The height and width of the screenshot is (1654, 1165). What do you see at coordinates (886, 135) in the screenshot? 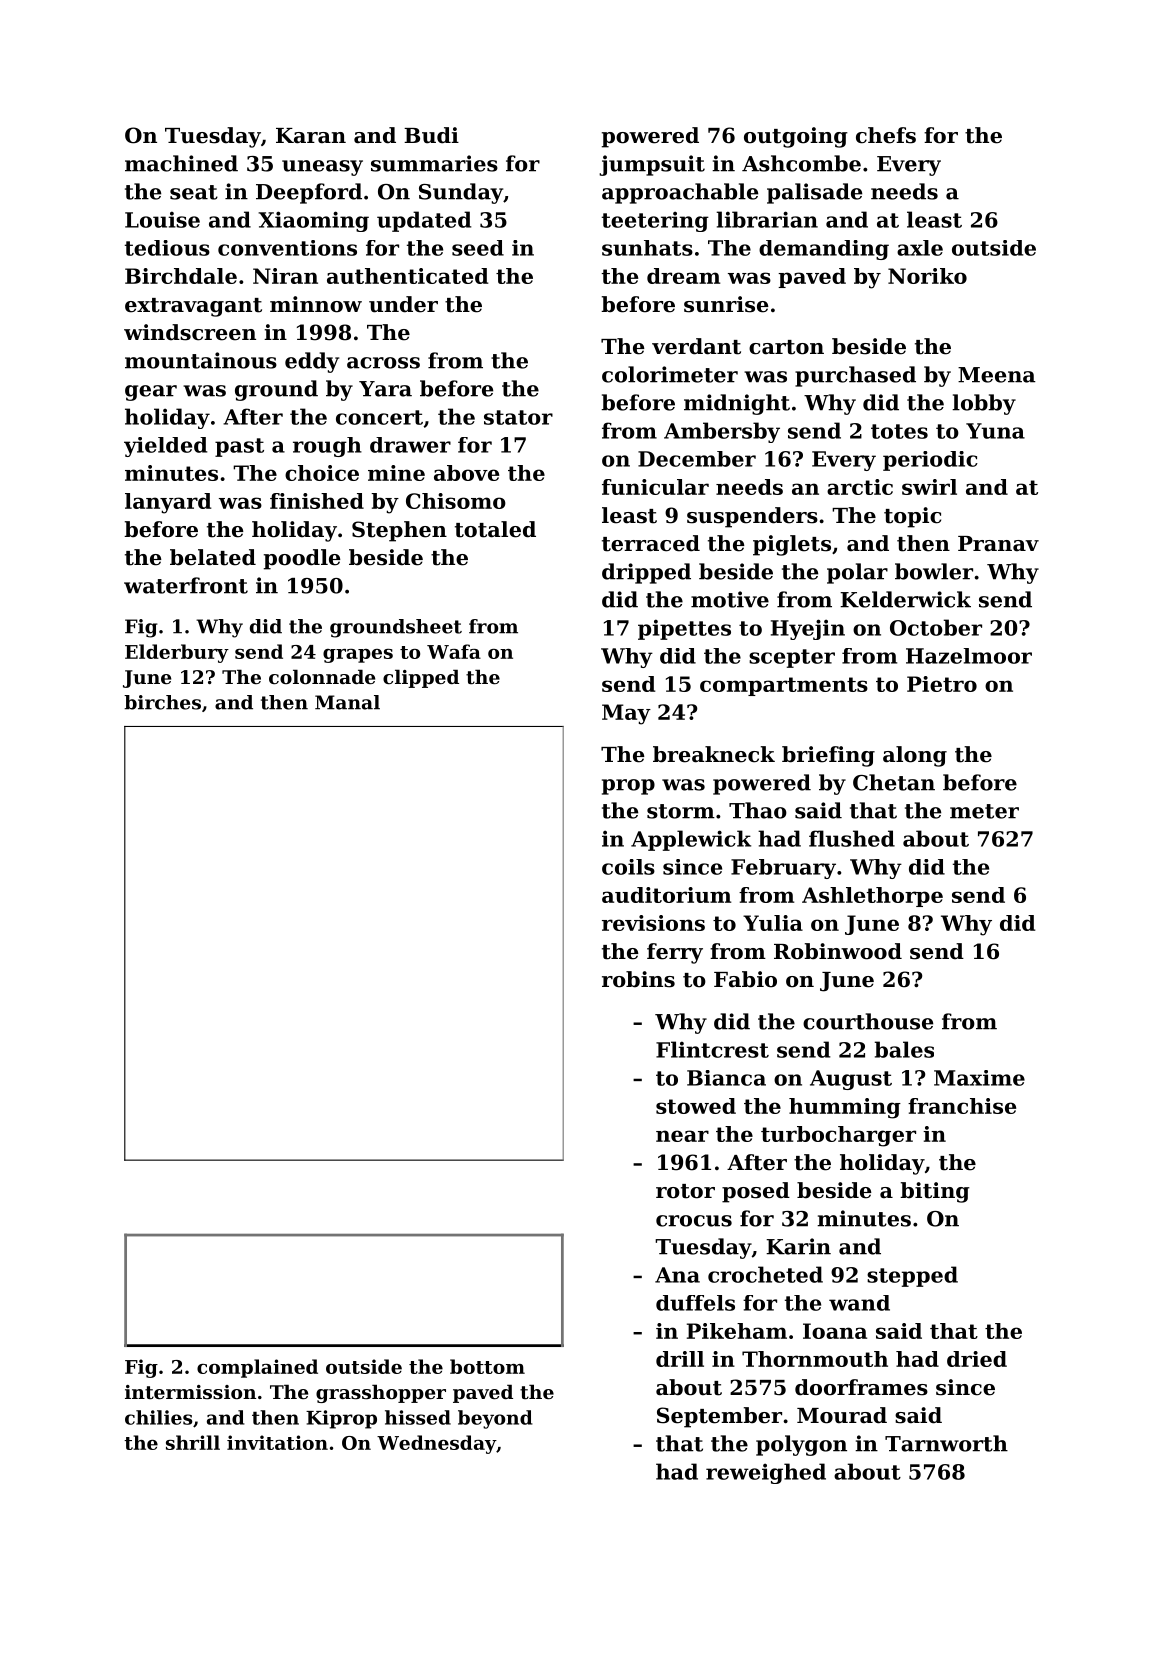
I see `chefs` at bounding box center [886, 135].
